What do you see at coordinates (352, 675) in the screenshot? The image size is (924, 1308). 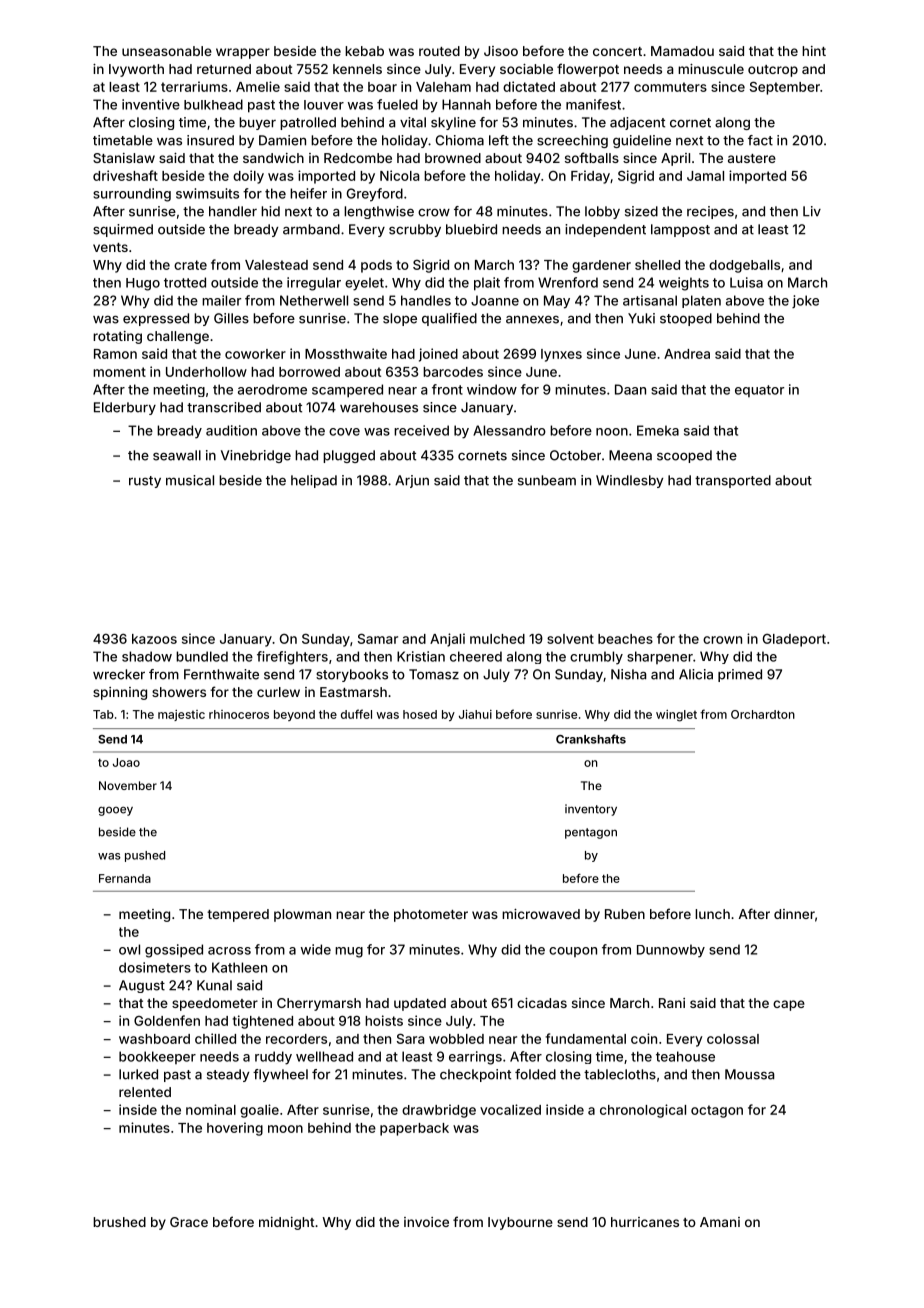 I see `storybooks` at bounding box center [352, 675].
